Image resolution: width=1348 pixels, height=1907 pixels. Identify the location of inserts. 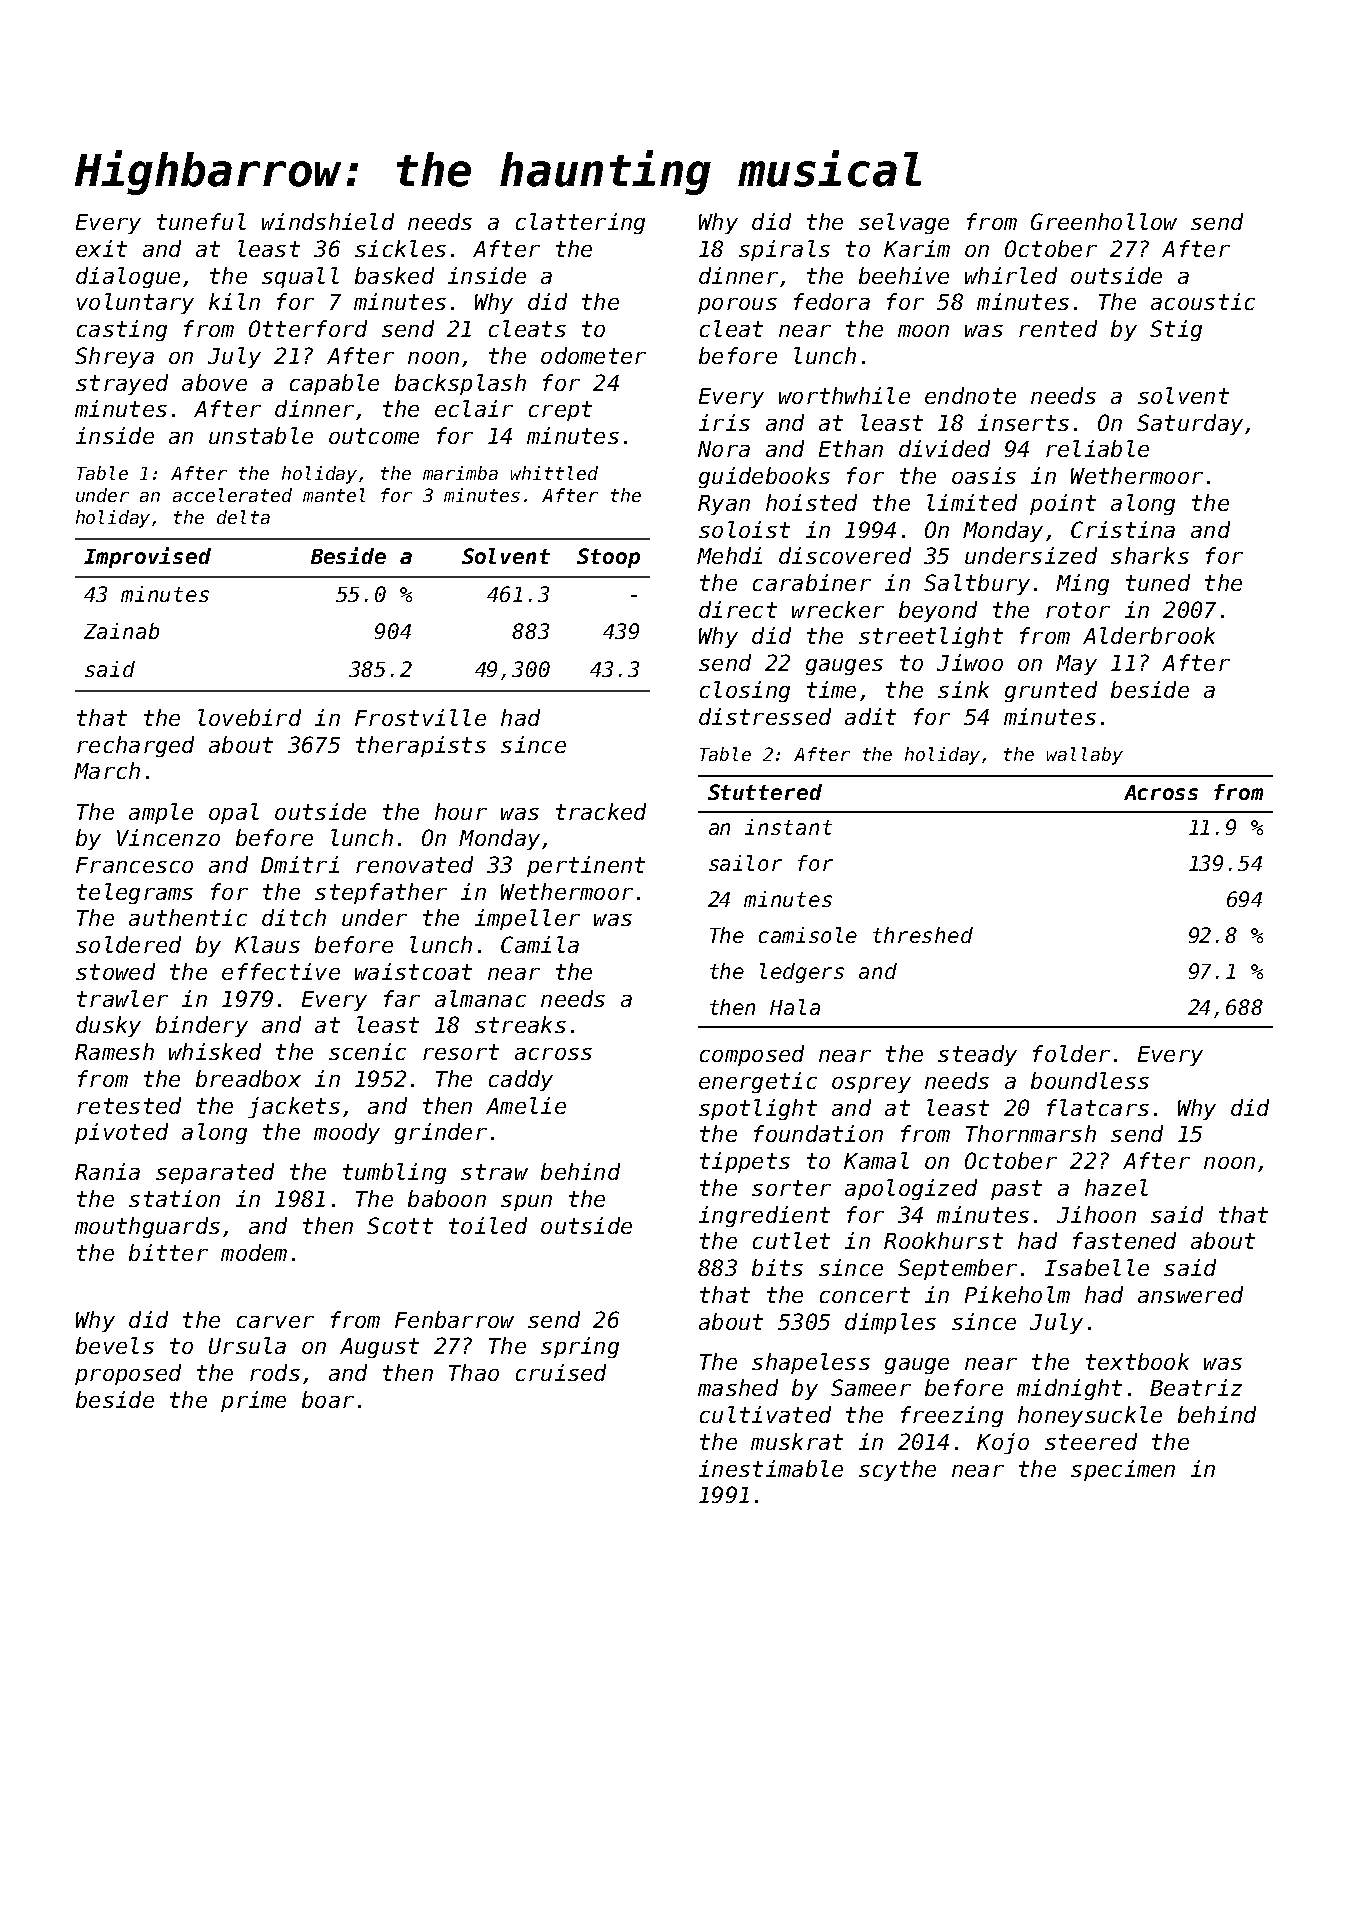
(1023, 422).
